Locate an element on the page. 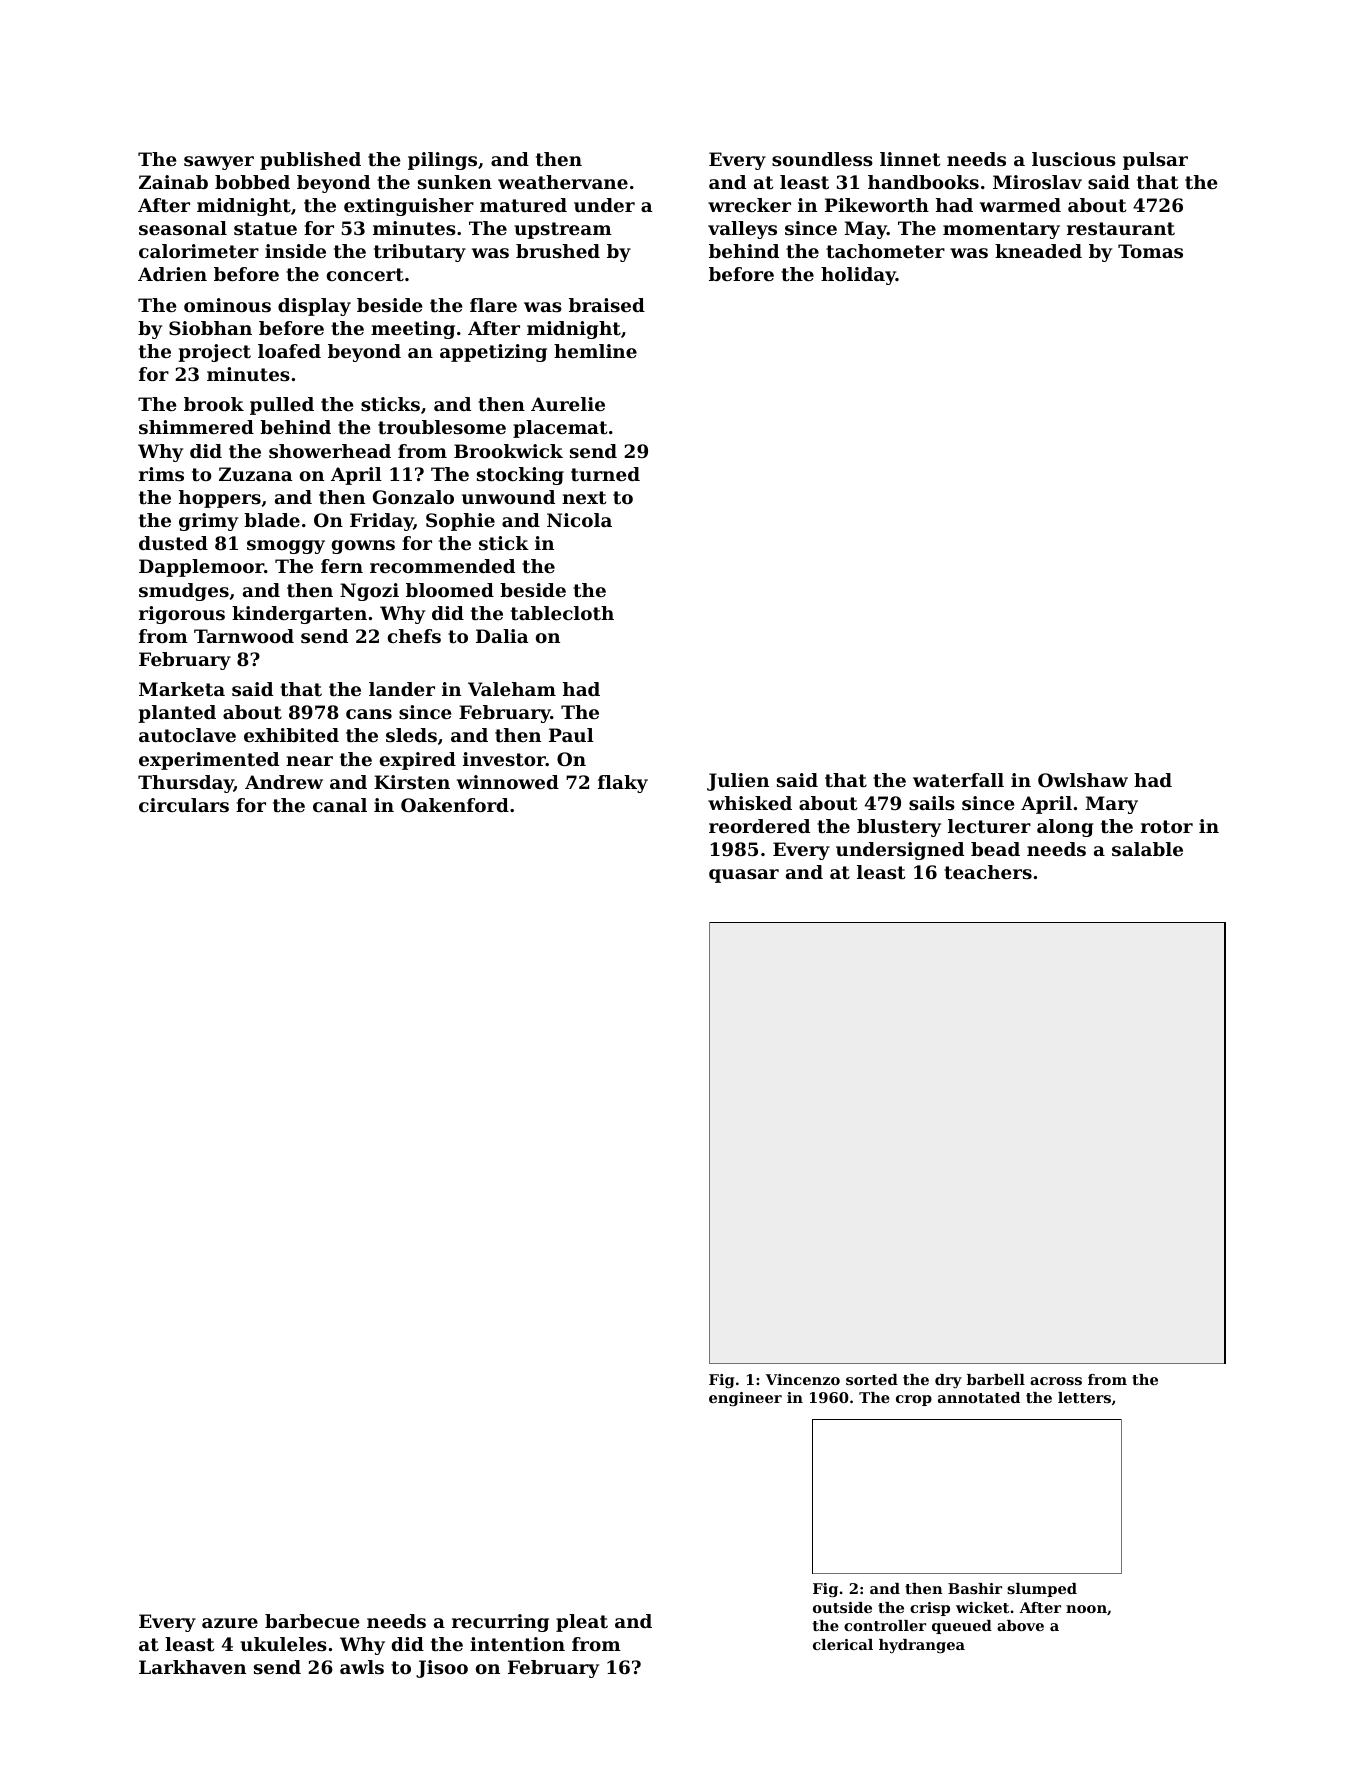 Image resolution: width=1364 pixels, height=1765 pixels. recurring is located at coordinates (500, 1623).
